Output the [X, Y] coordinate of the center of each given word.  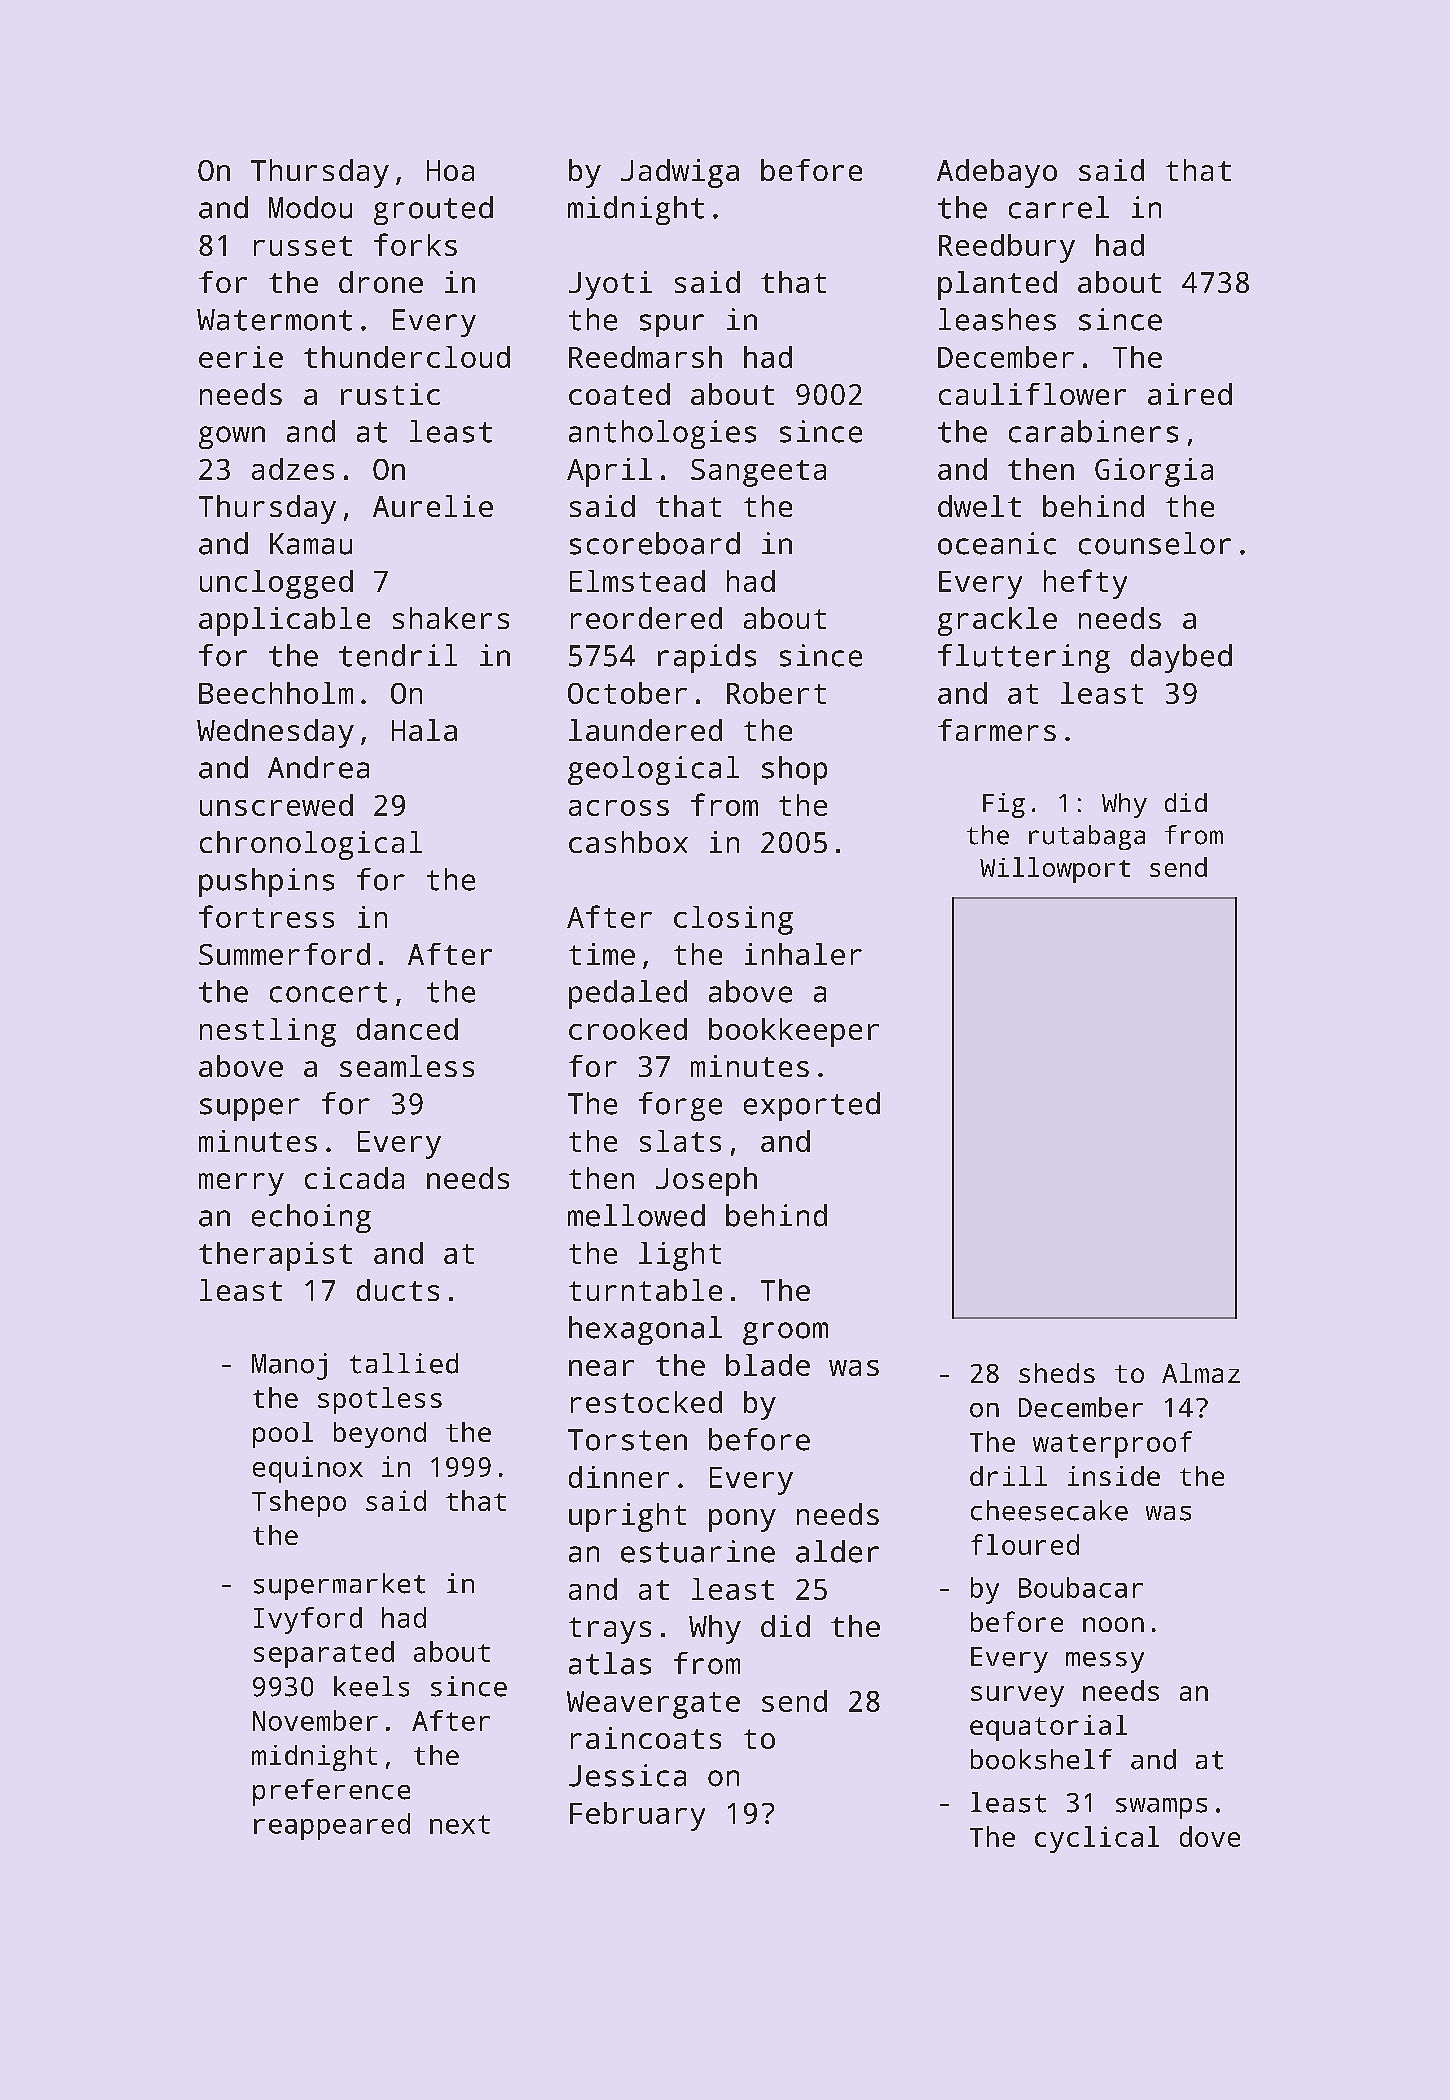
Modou [310, 207]
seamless [407, 1066]
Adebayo [997, 173]
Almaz [1201, 1373]
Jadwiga [680, 173]
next [460, 1824]
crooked [628, 1029]
